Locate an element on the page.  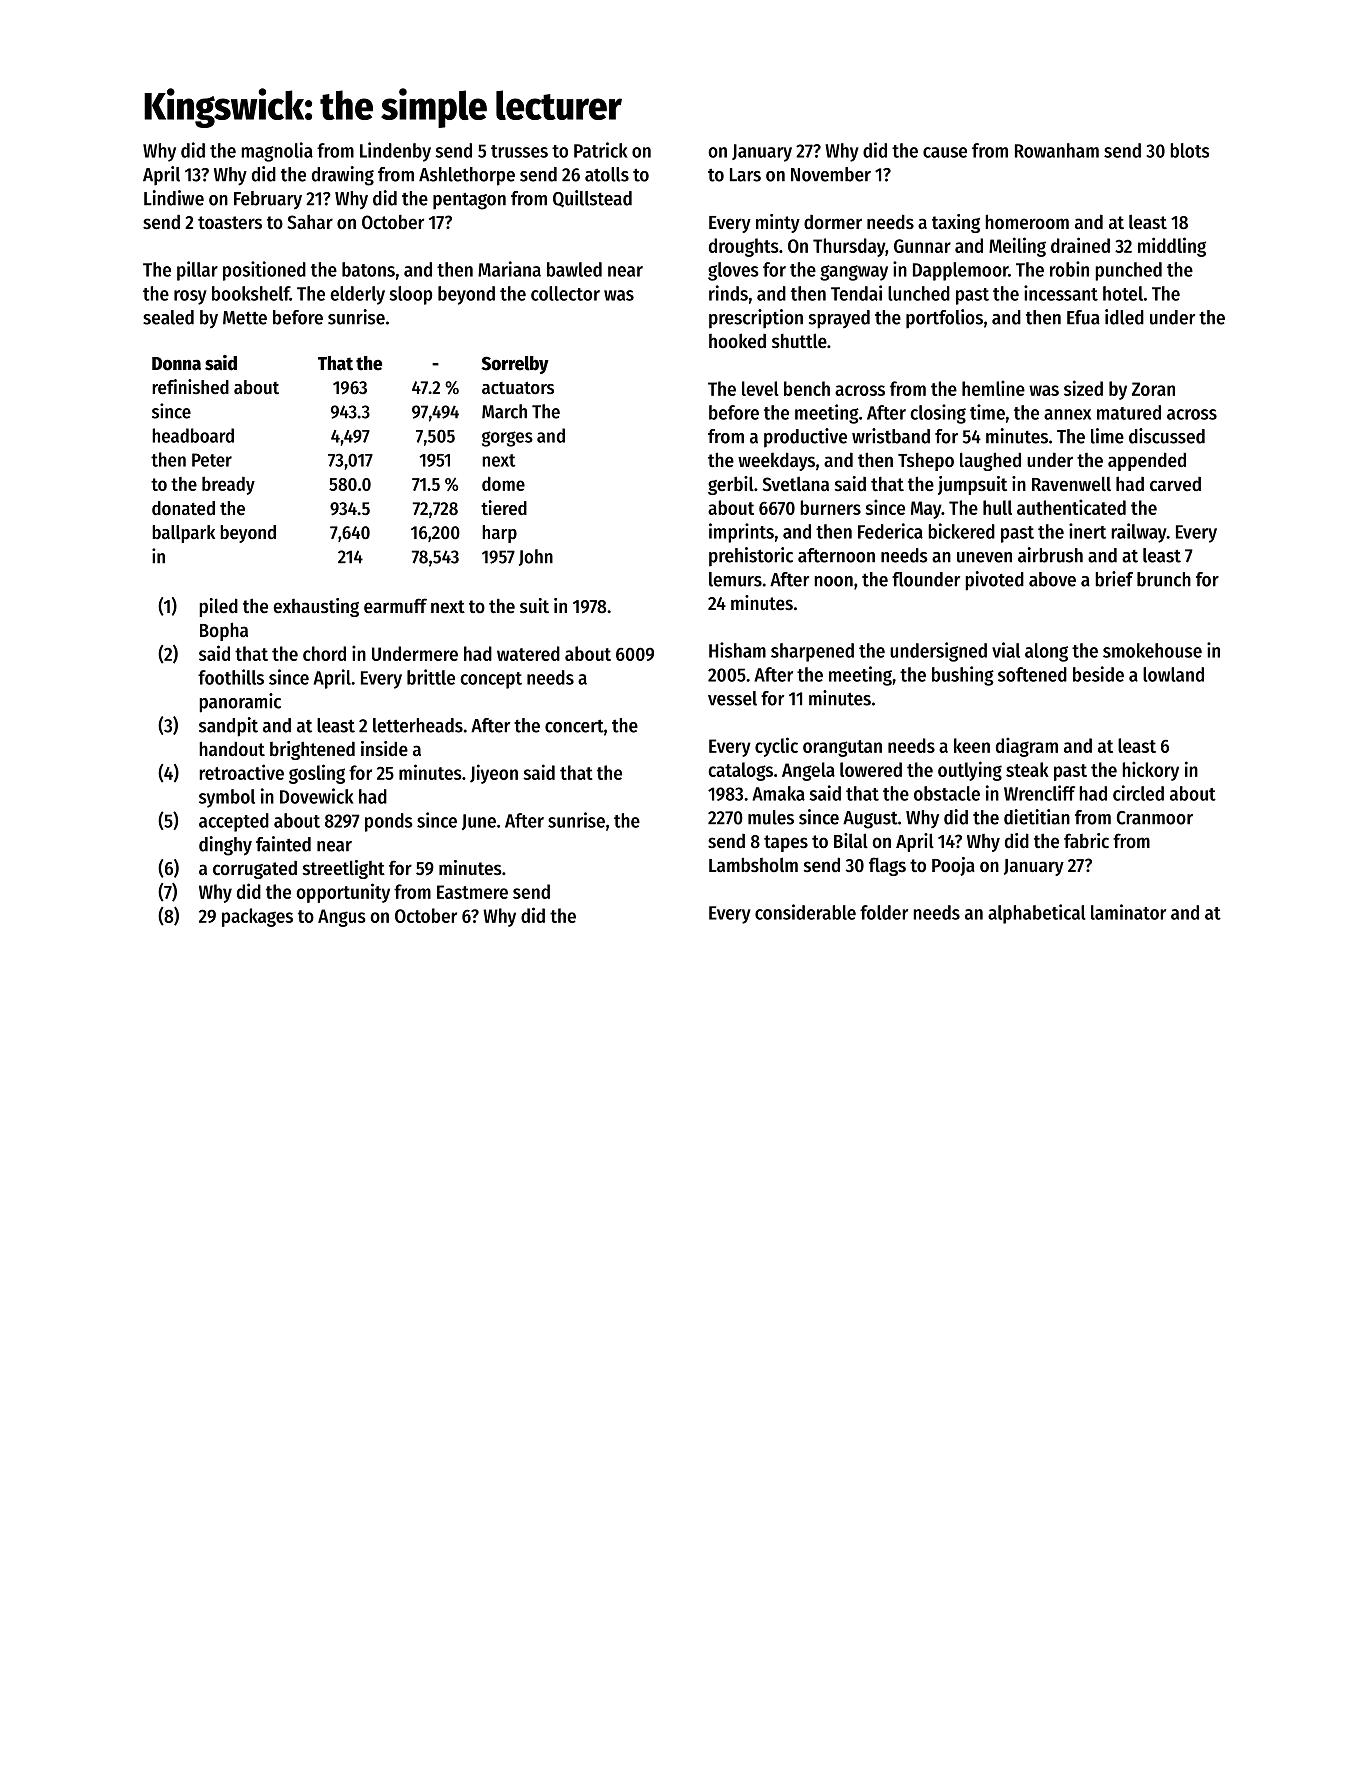
Lars is located at coordinates (745, 175).
